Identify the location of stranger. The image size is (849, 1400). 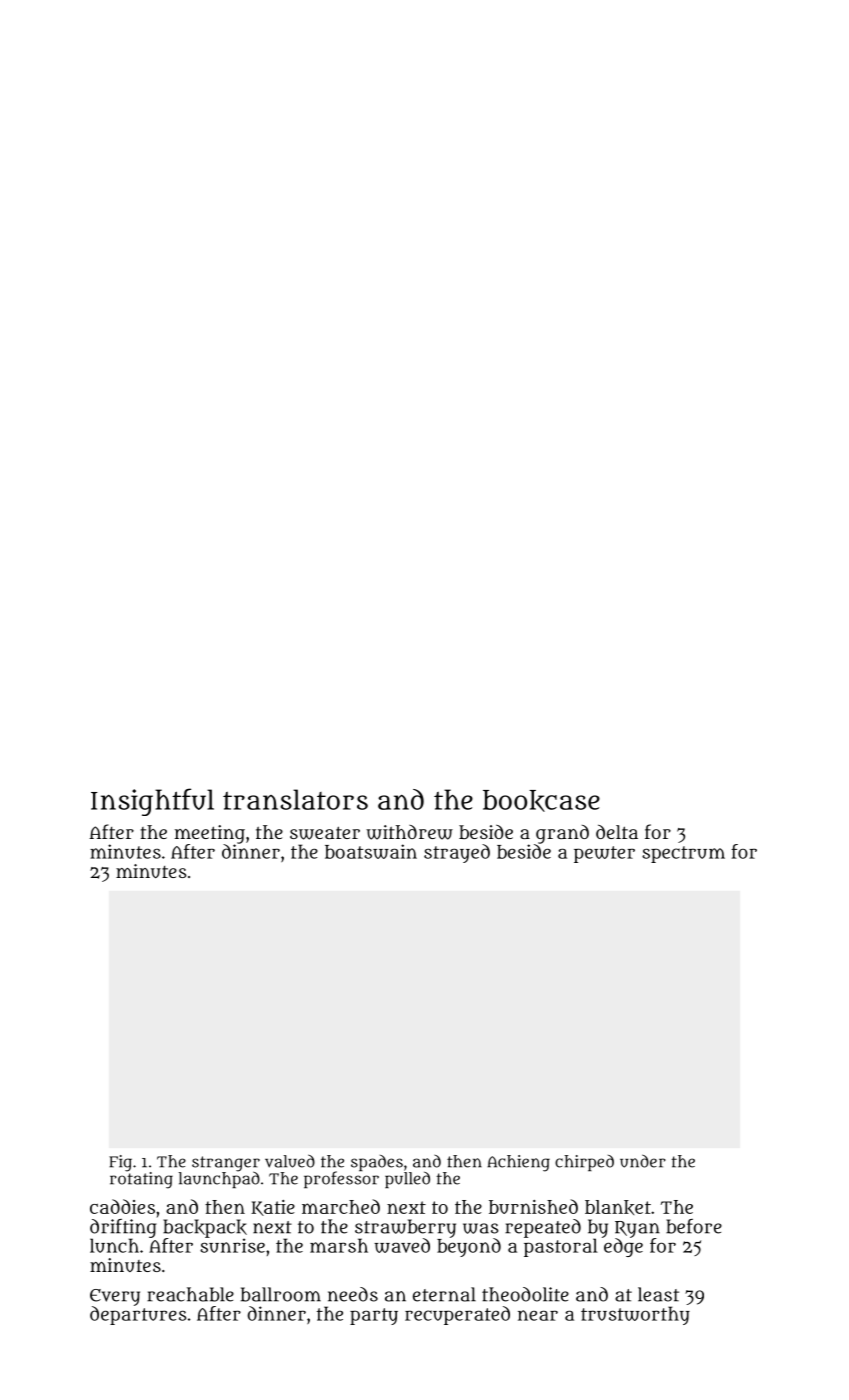
(226, 1163).
